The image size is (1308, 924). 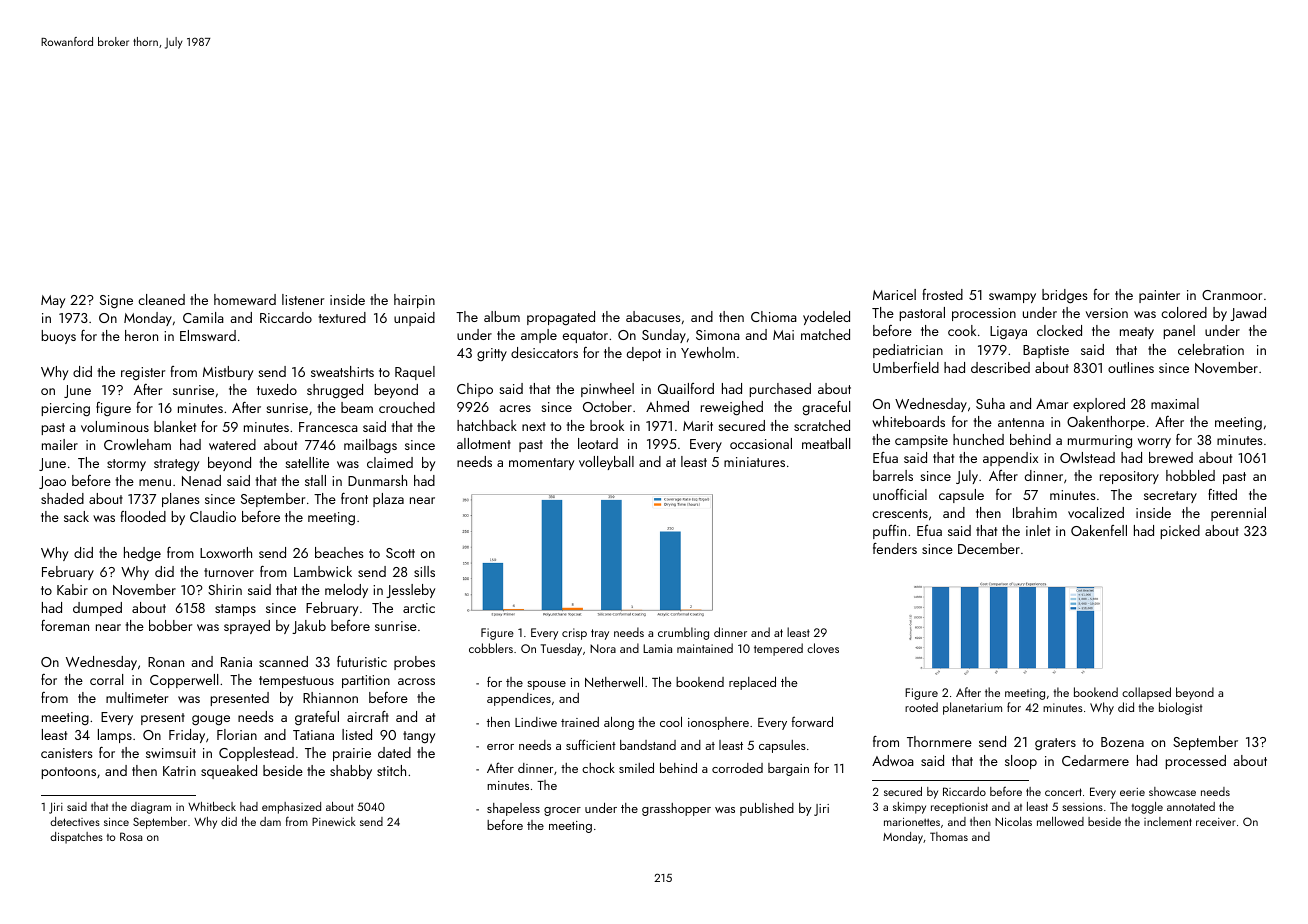 I want to click on Jawad, so click(x=1248, y=314).
